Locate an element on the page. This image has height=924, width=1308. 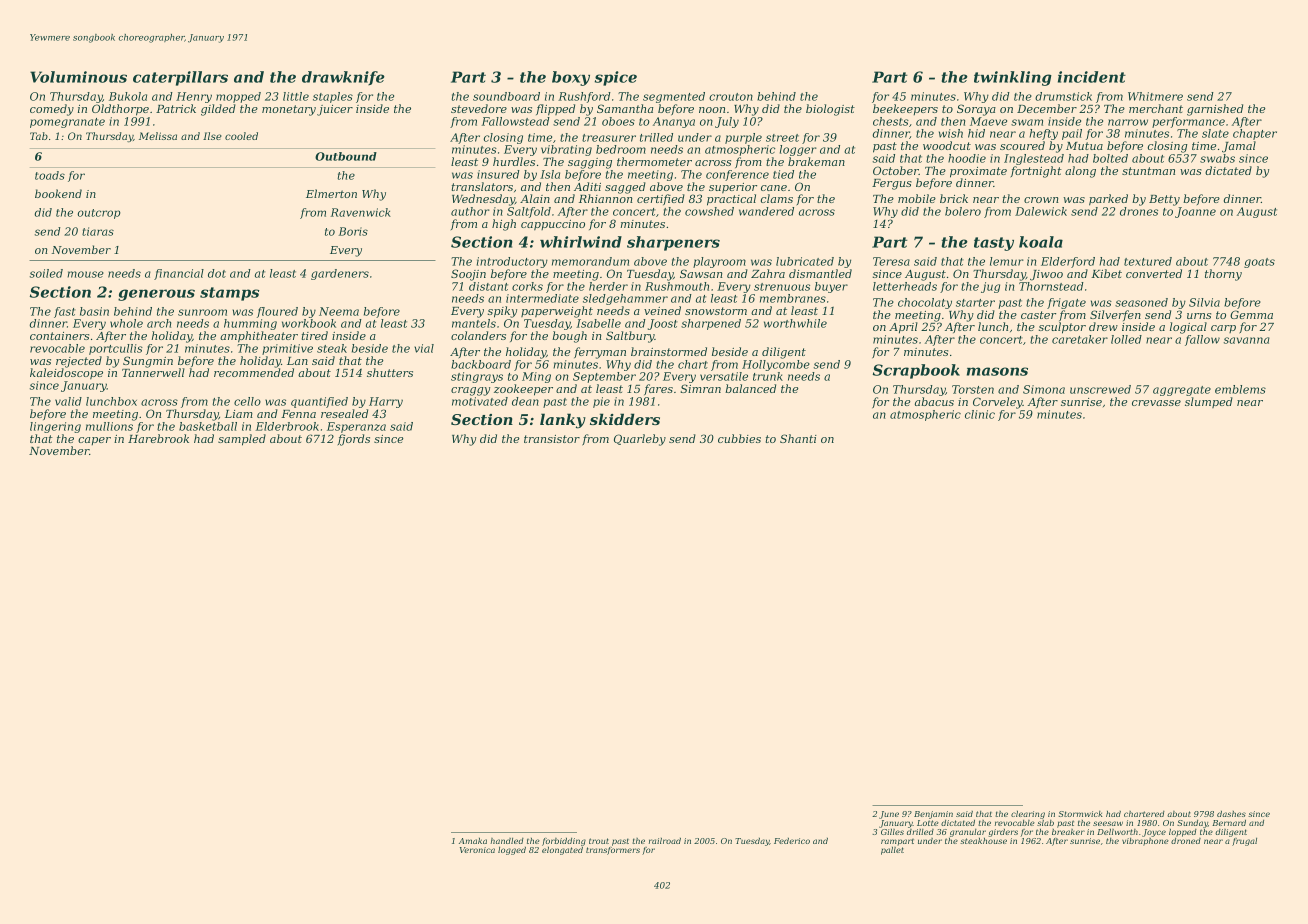
incident is located at coordinates (1092, 77).
